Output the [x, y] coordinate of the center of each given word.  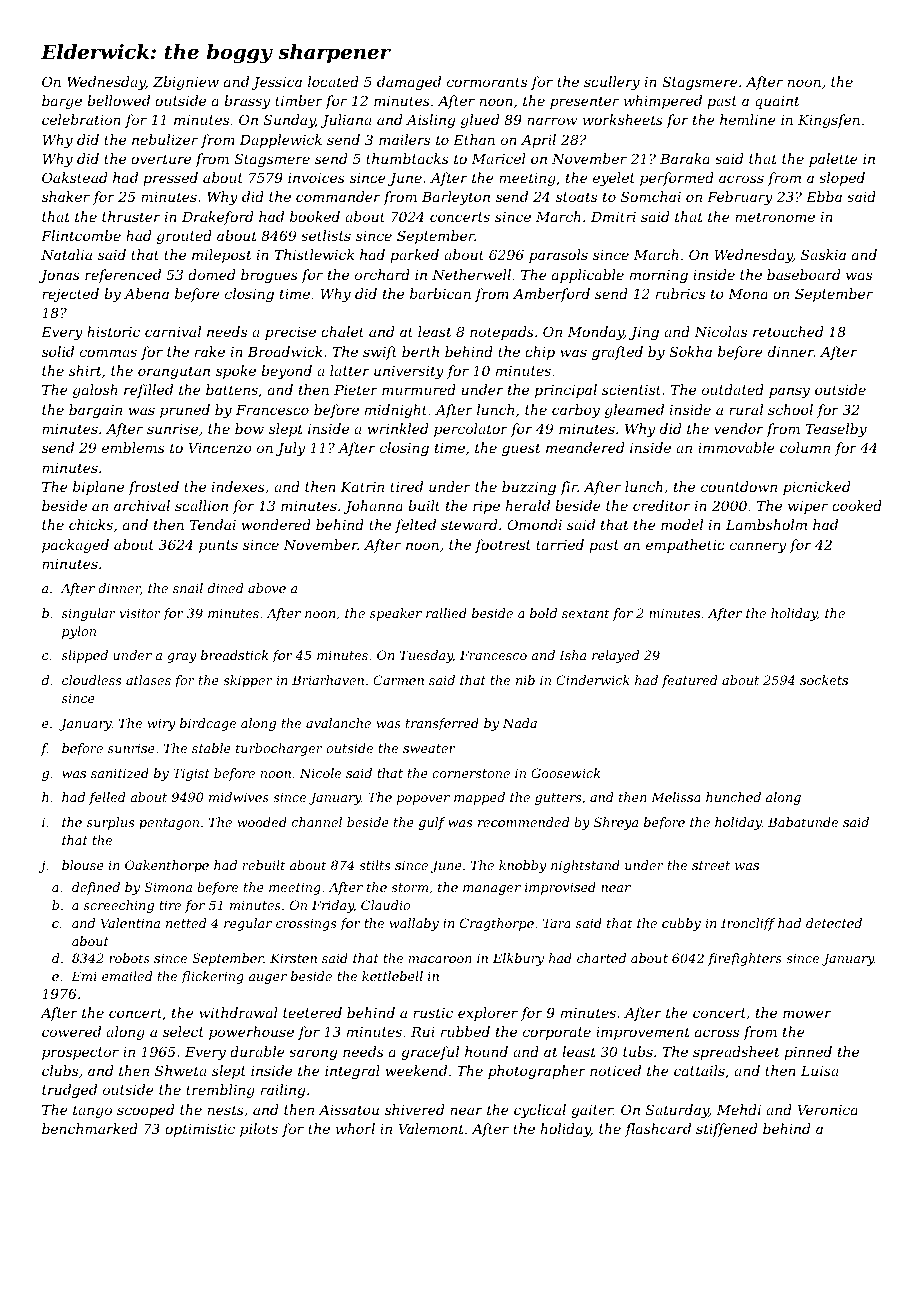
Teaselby [836, 430]
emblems [133, 447]
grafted [617, 353]
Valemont [431, 1128]
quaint [777, 102]
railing [283, 1091]
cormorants [487, 82]
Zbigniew [186, 83]
